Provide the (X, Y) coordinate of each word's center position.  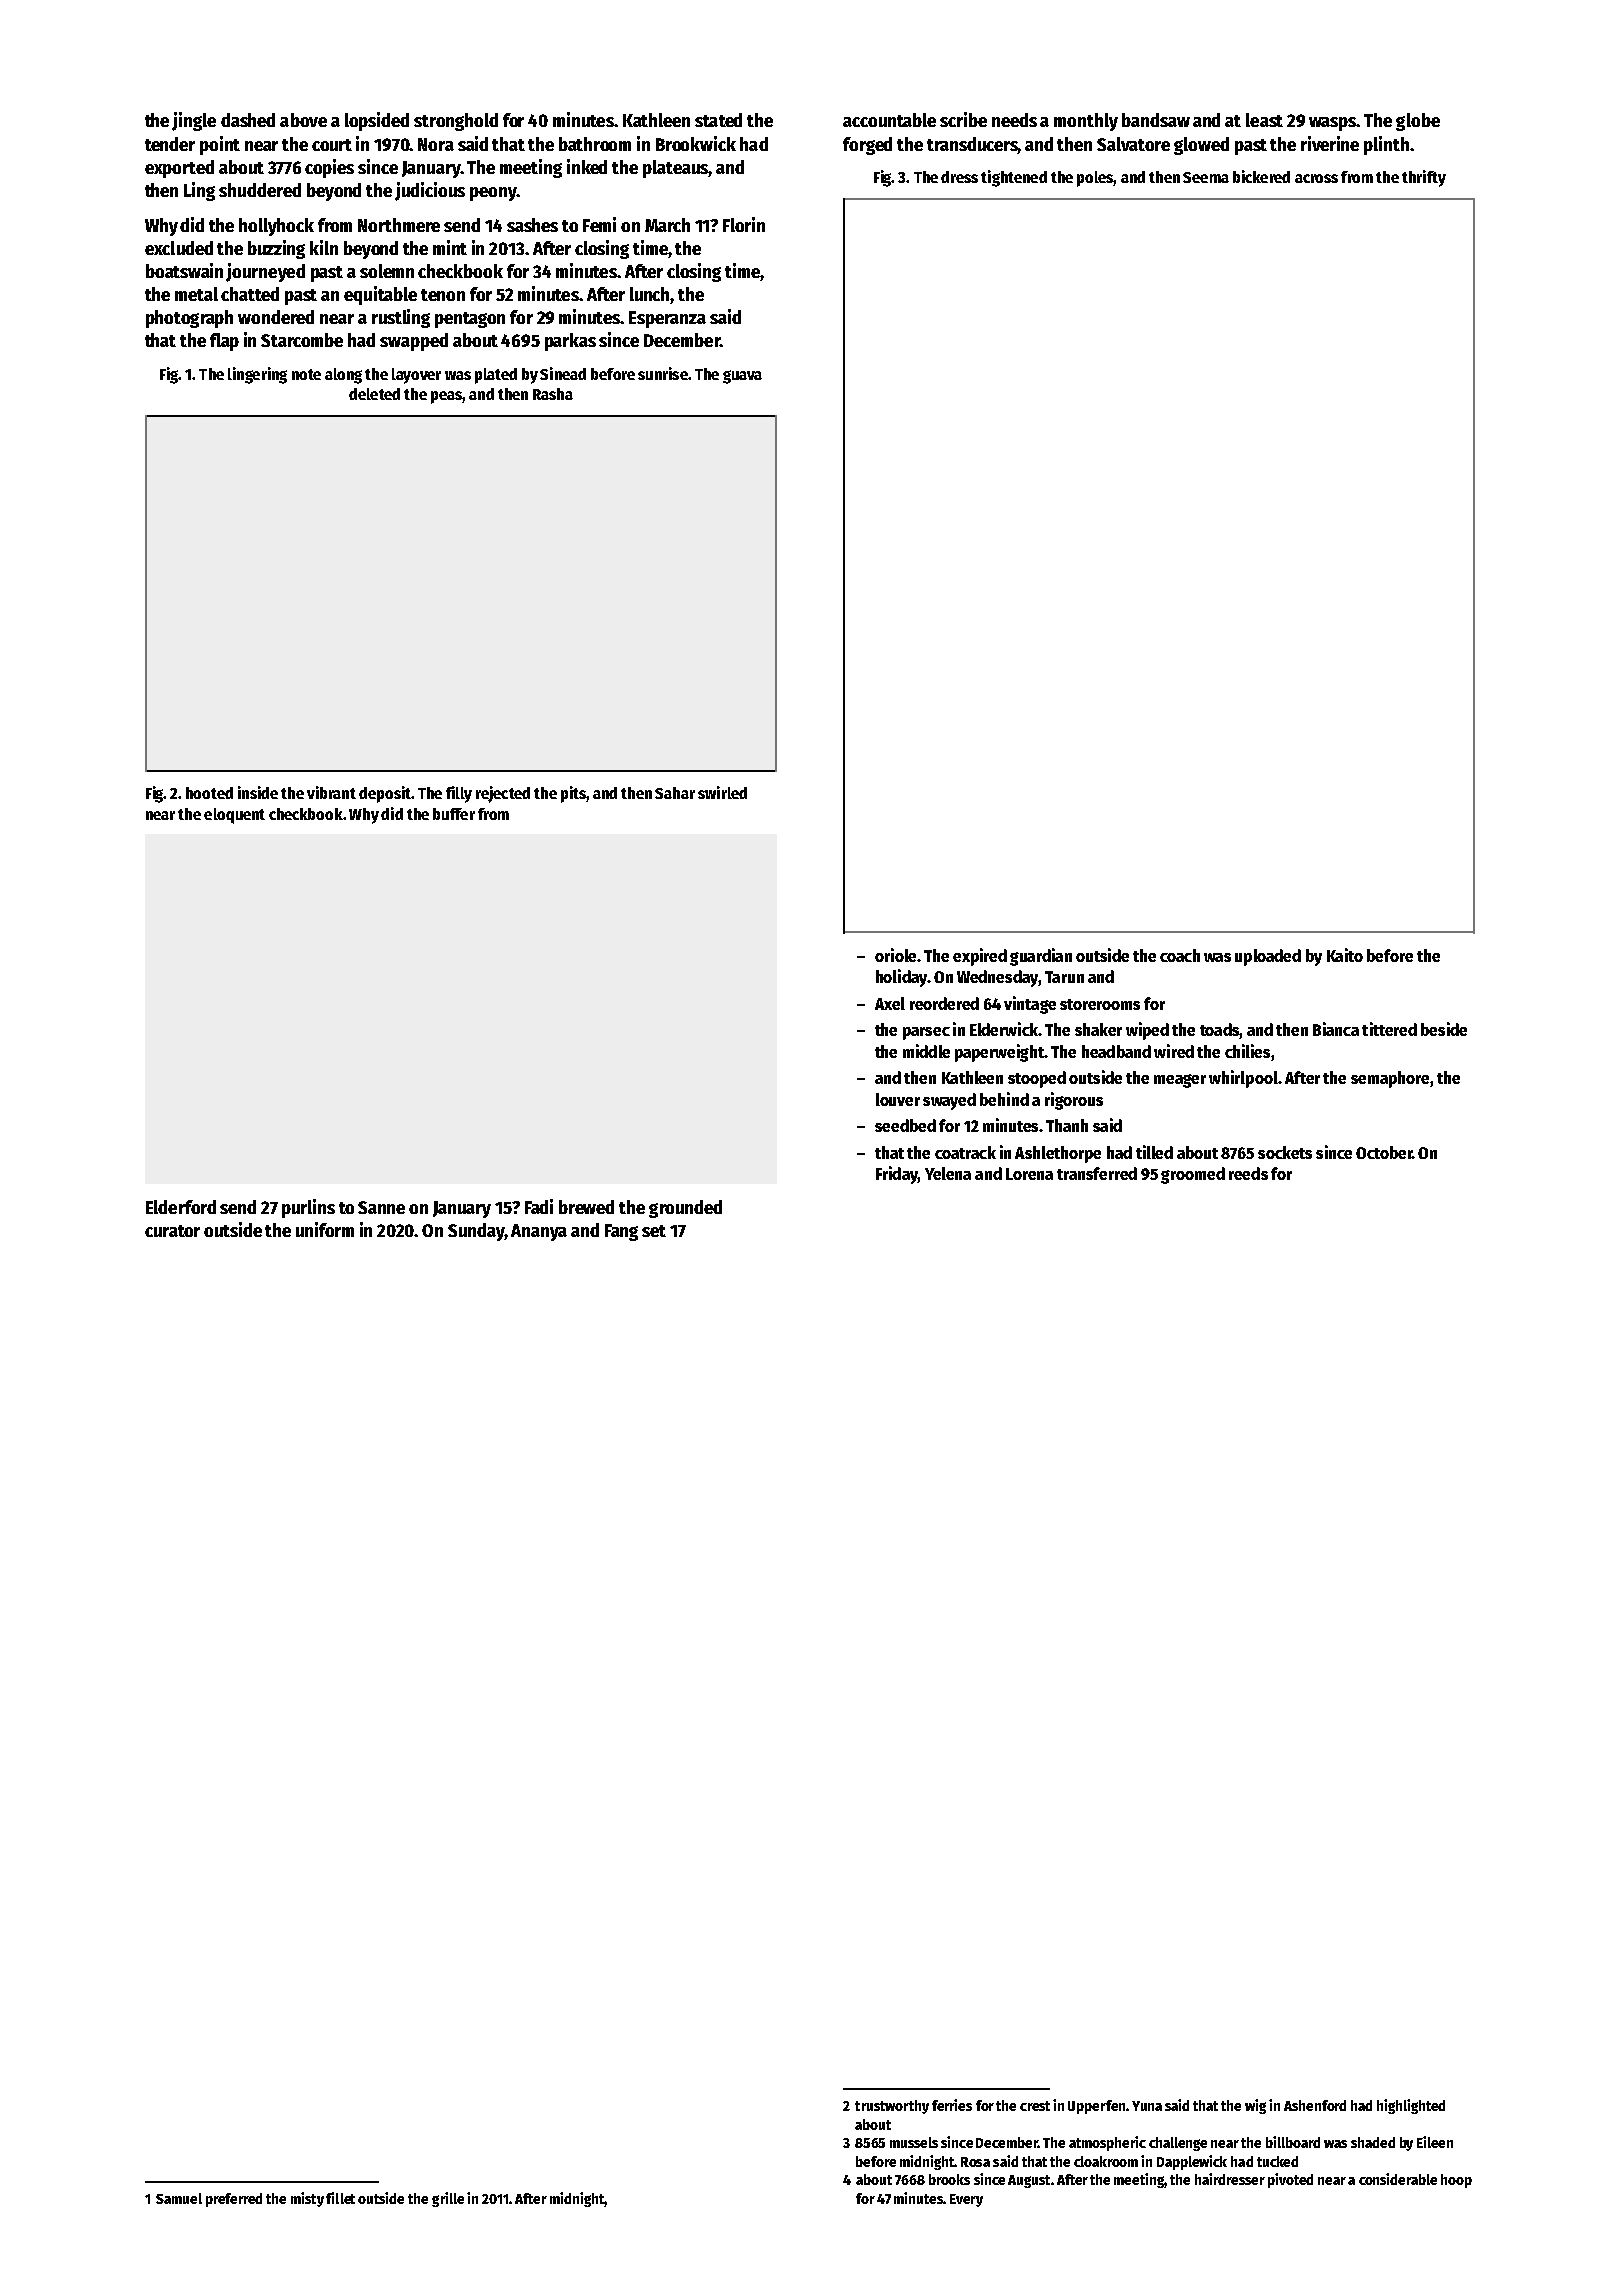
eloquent (234, 816)
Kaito (1345, 955)
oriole (895, 955)
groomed (1193, 1175)
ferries (952, 2105)
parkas (570, 342)
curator (172, 1231)
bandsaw (1156, 120)
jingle (194, 121)
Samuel (179, 2198)
